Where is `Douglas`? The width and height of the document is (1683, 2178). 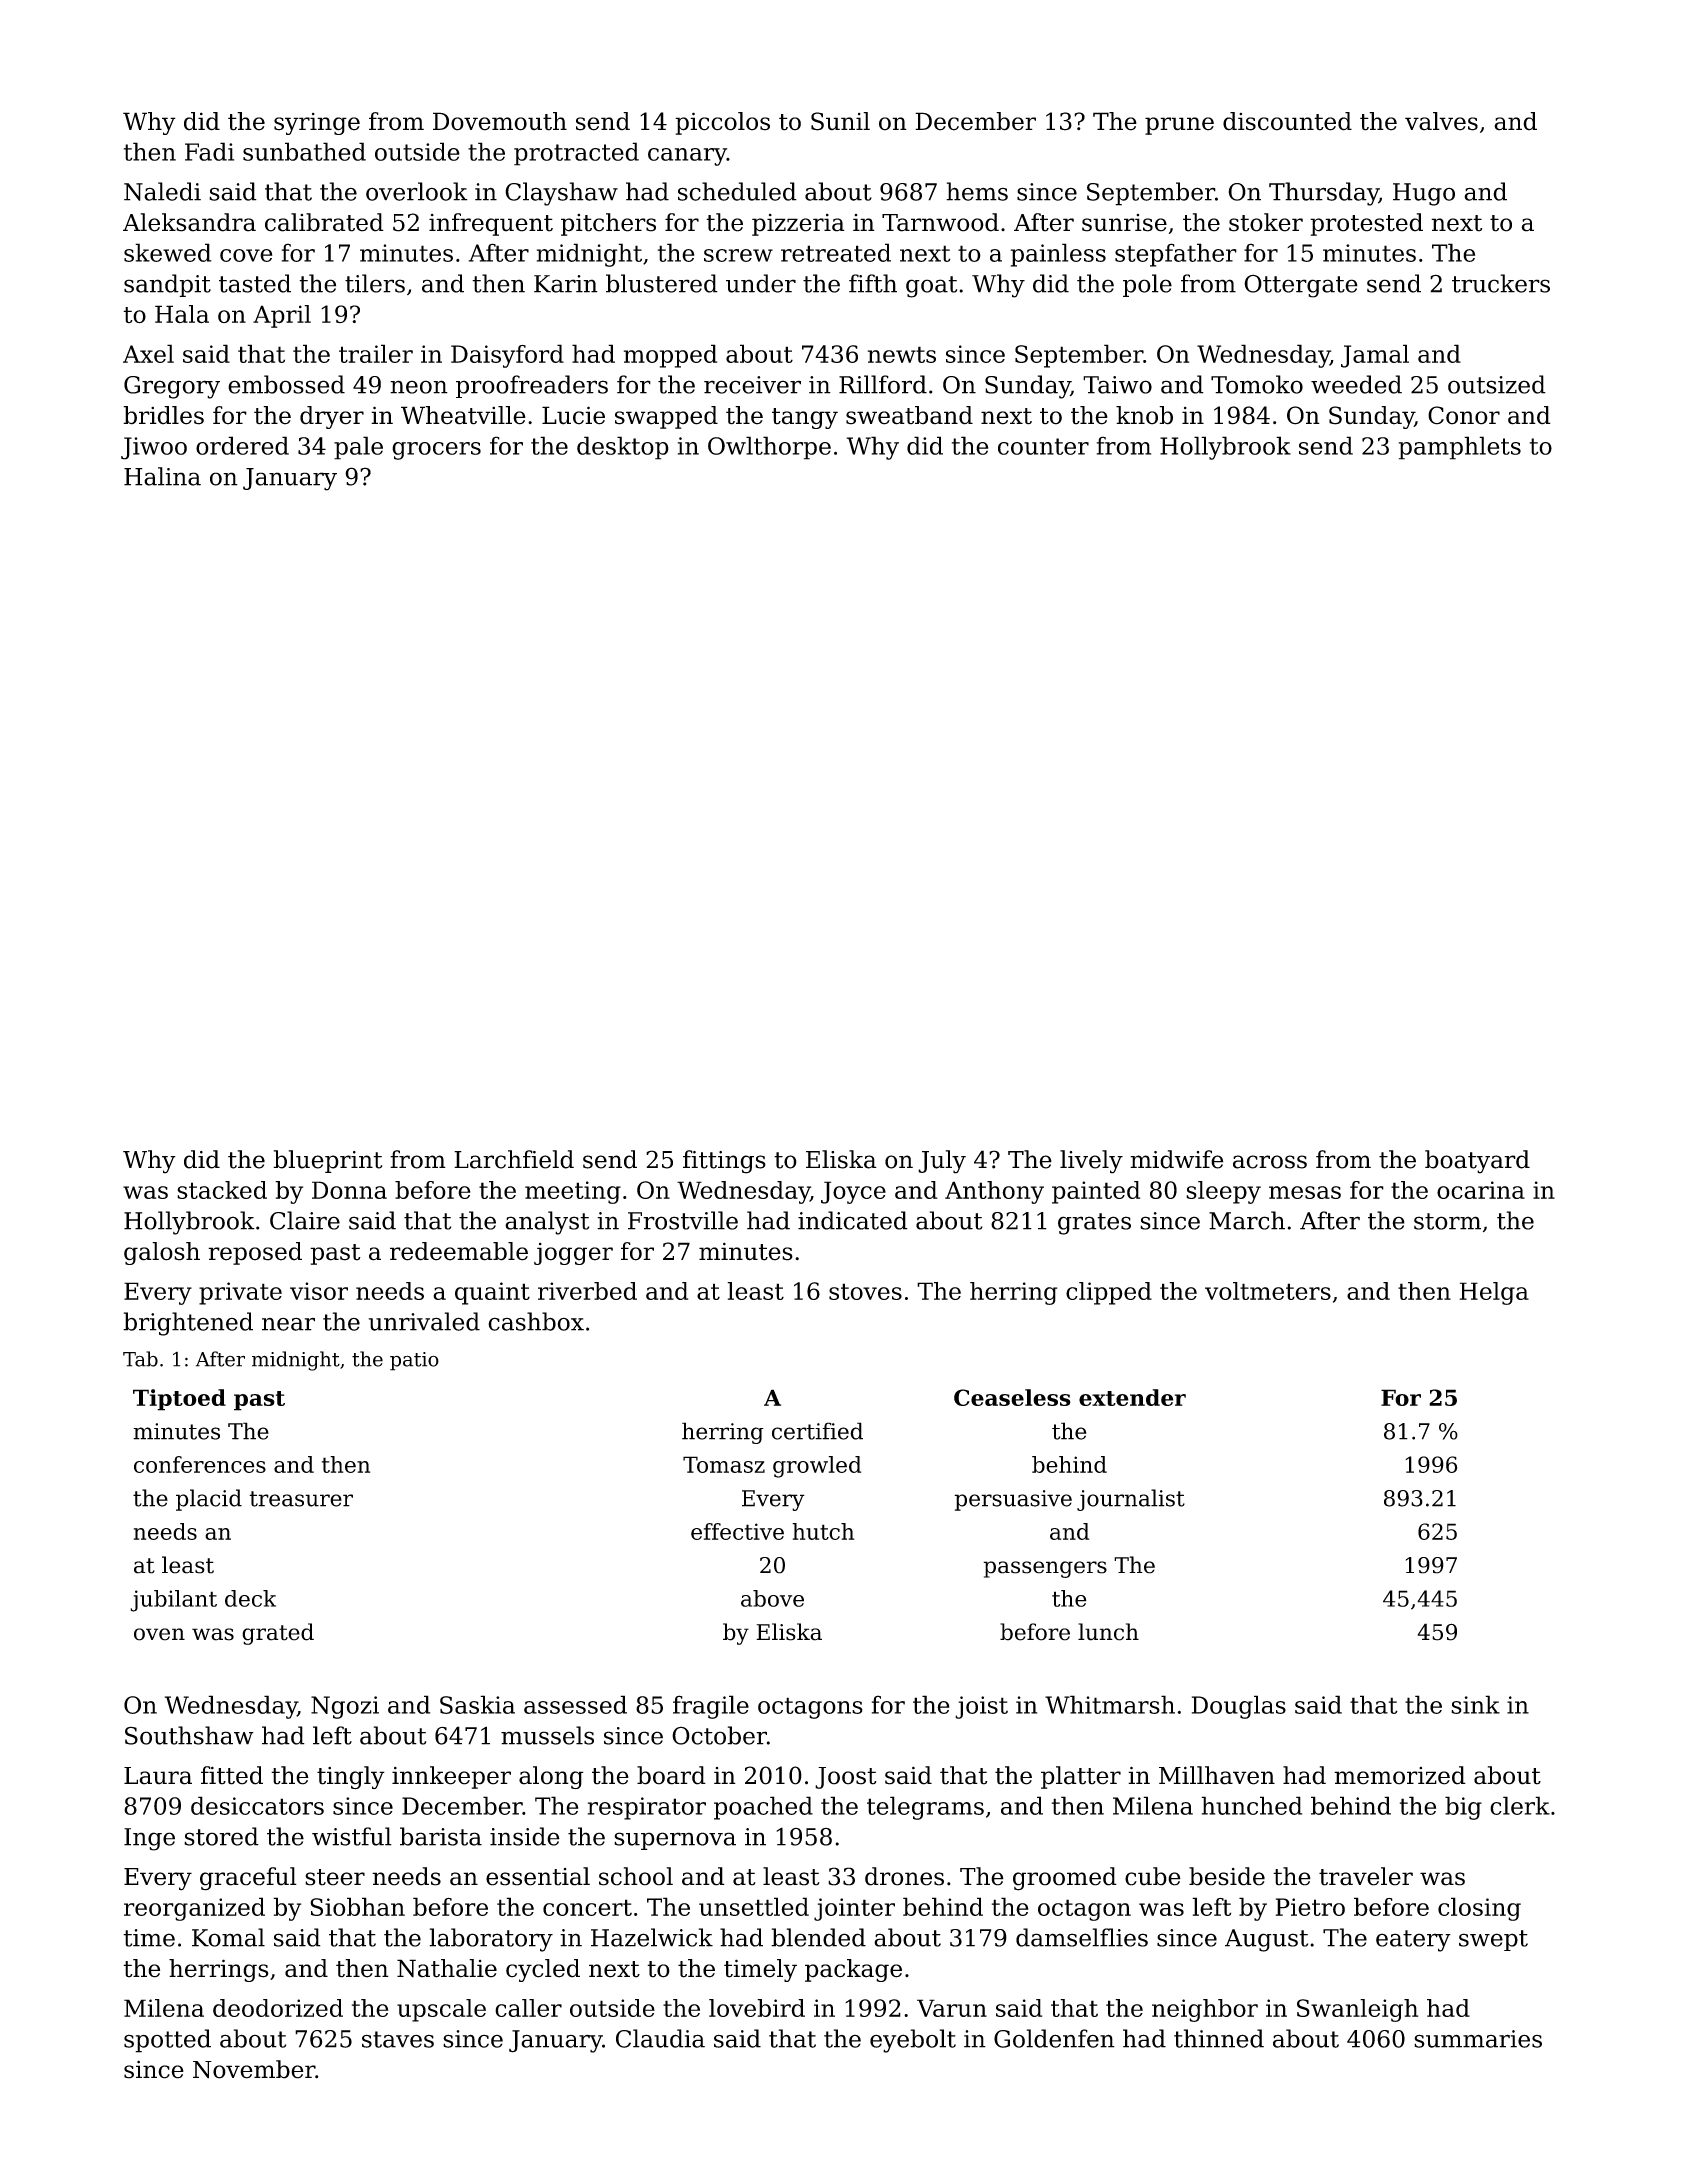
Douglas is located at coordinates (1239, 1707).
